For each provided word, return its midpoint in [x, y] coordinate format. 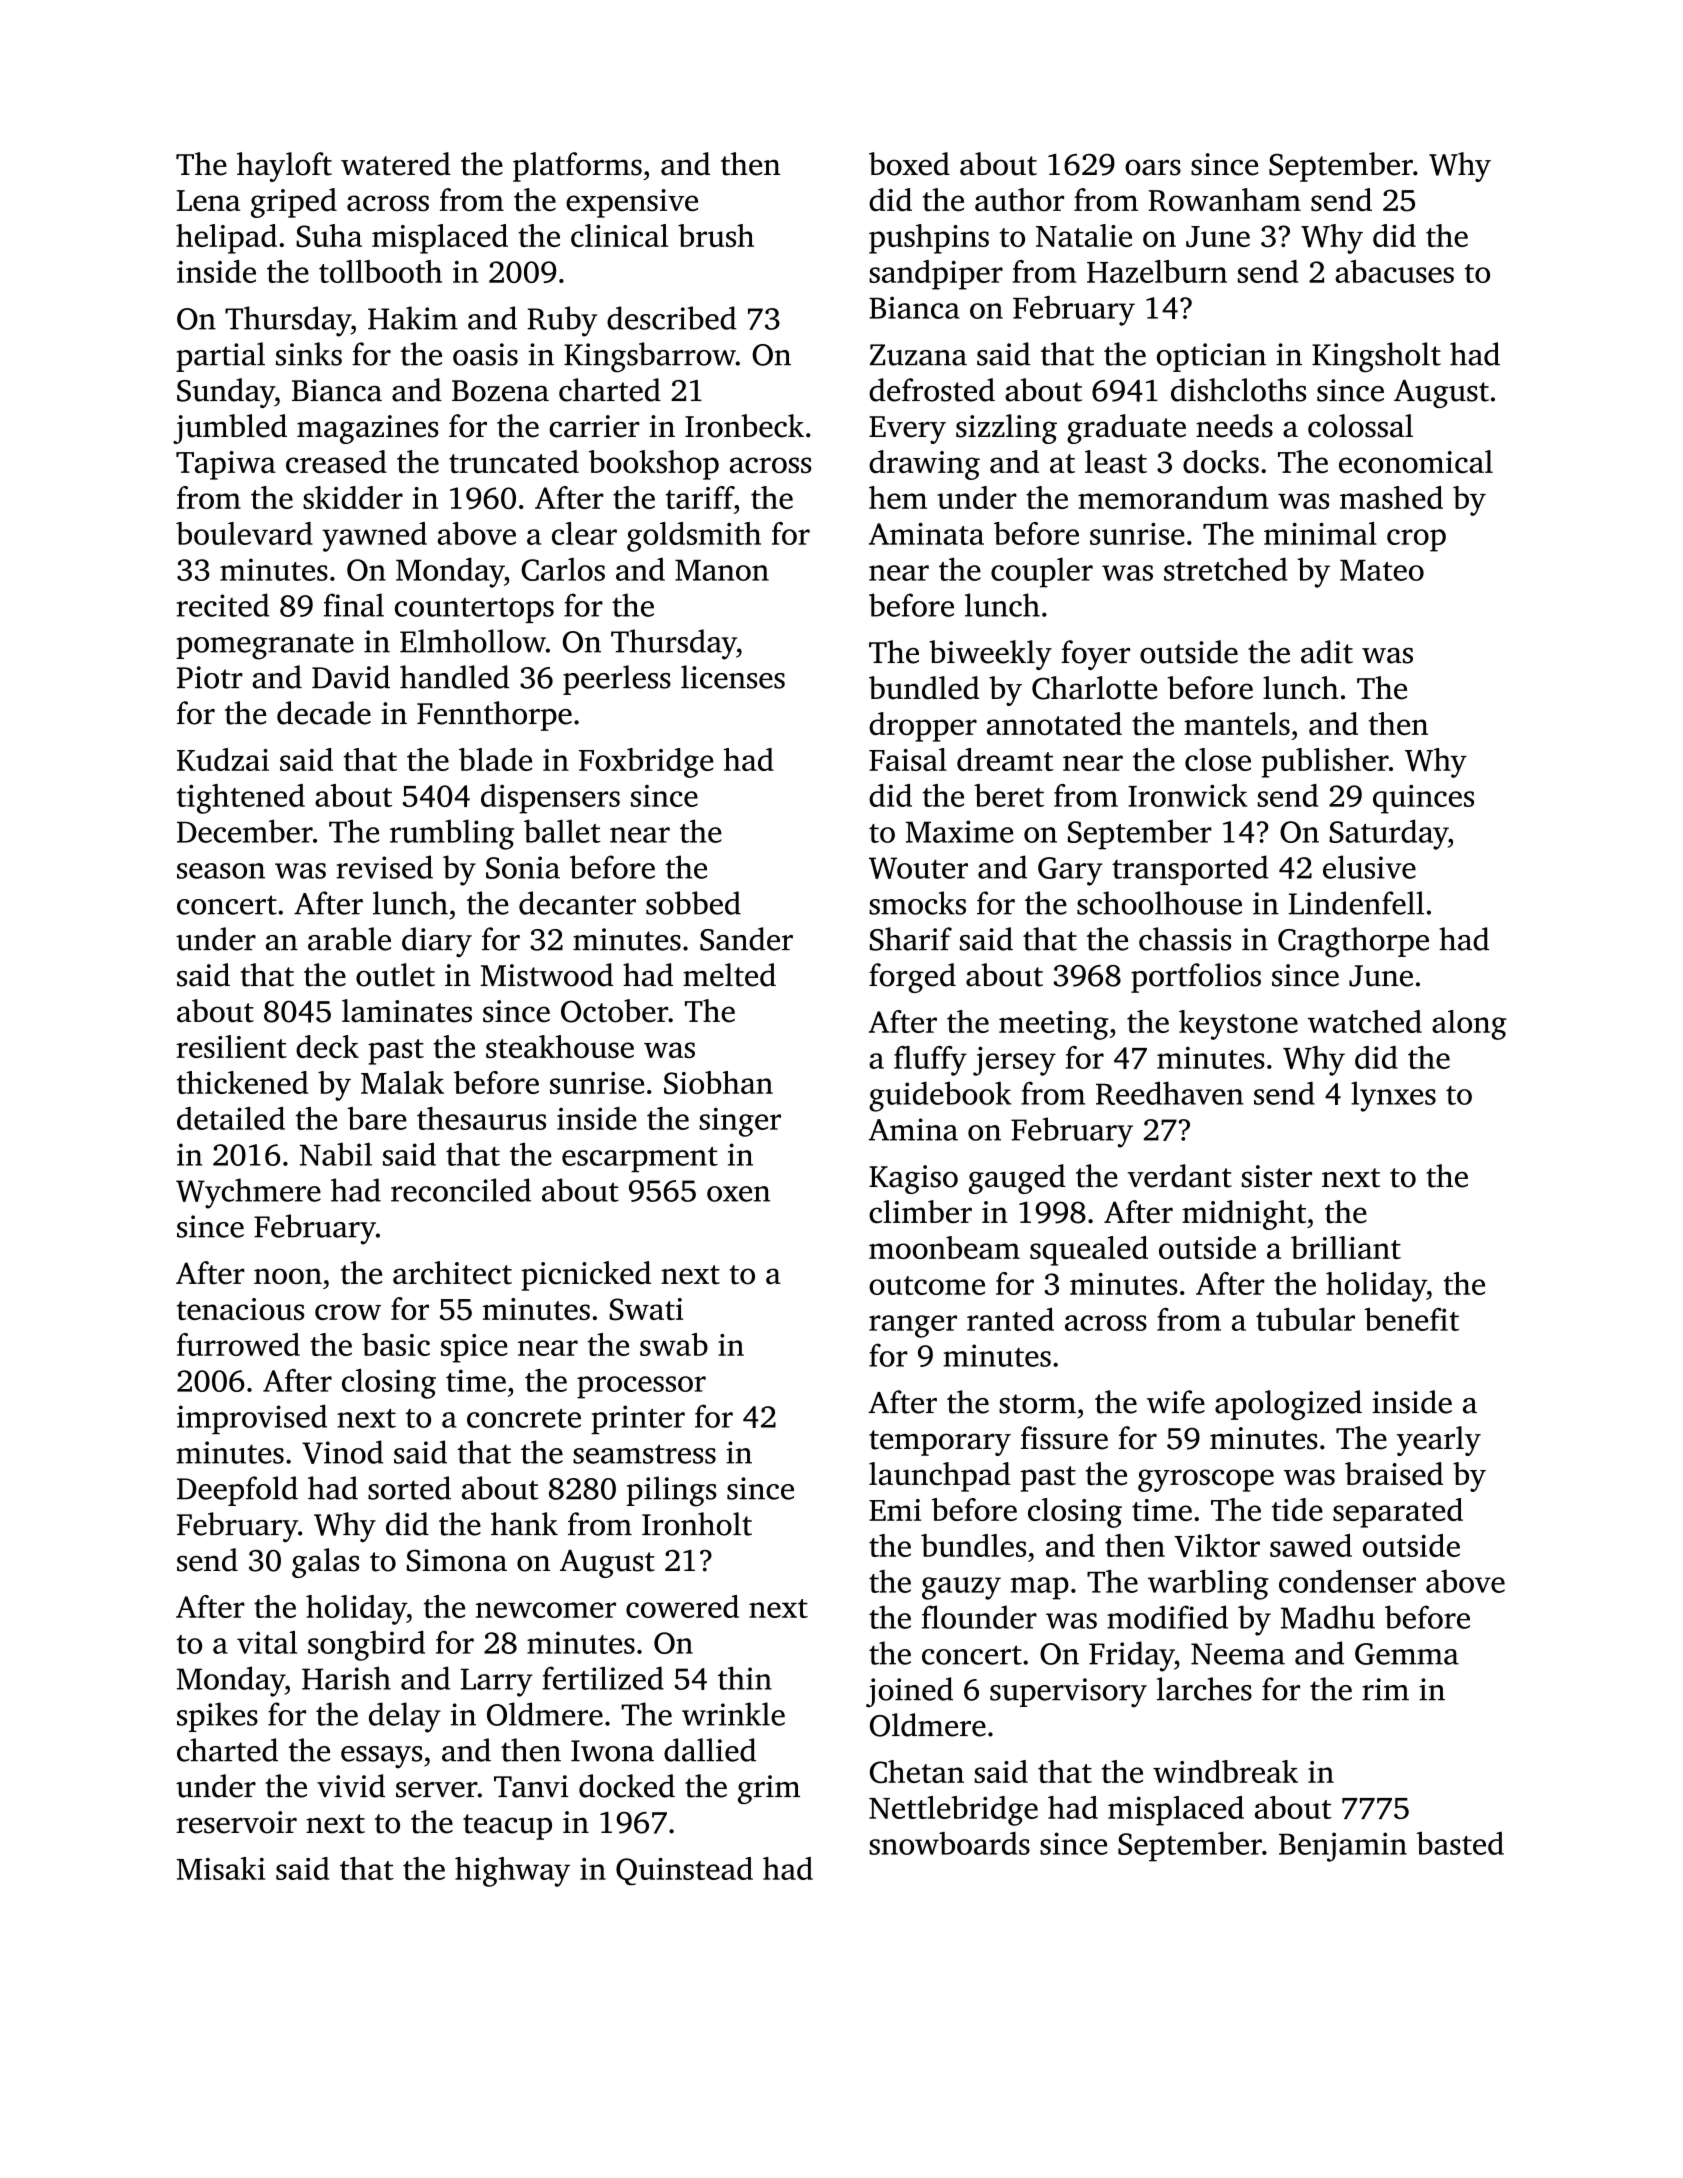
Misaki [221, 1868]
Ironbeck [744, 426]
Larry [497, 1682]
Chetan [917, 1772]
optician [1211, 357]
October [614, 1011]
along [1469, 1025]
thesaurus [481, 1118]
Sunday [226, 393]
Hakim [413, 318]
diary [437, 942]
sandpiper [936, 275]
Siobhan [718, 1082]
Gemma [1407, 1654]
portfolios [1196, 978]
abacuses [1394, 271]
